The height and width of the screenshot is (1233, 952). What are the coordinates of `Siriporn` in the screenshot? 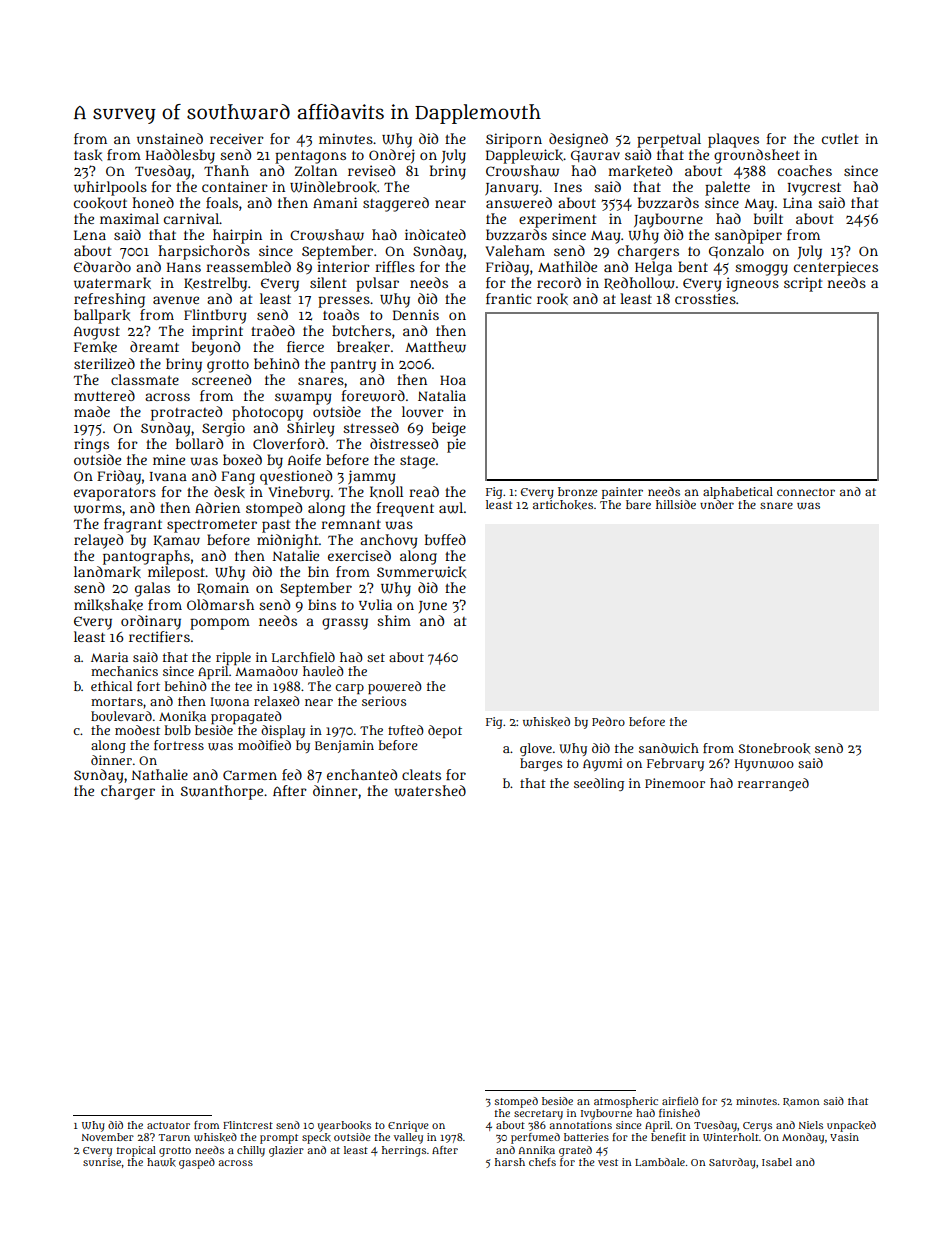 It's located at (514, 140).
